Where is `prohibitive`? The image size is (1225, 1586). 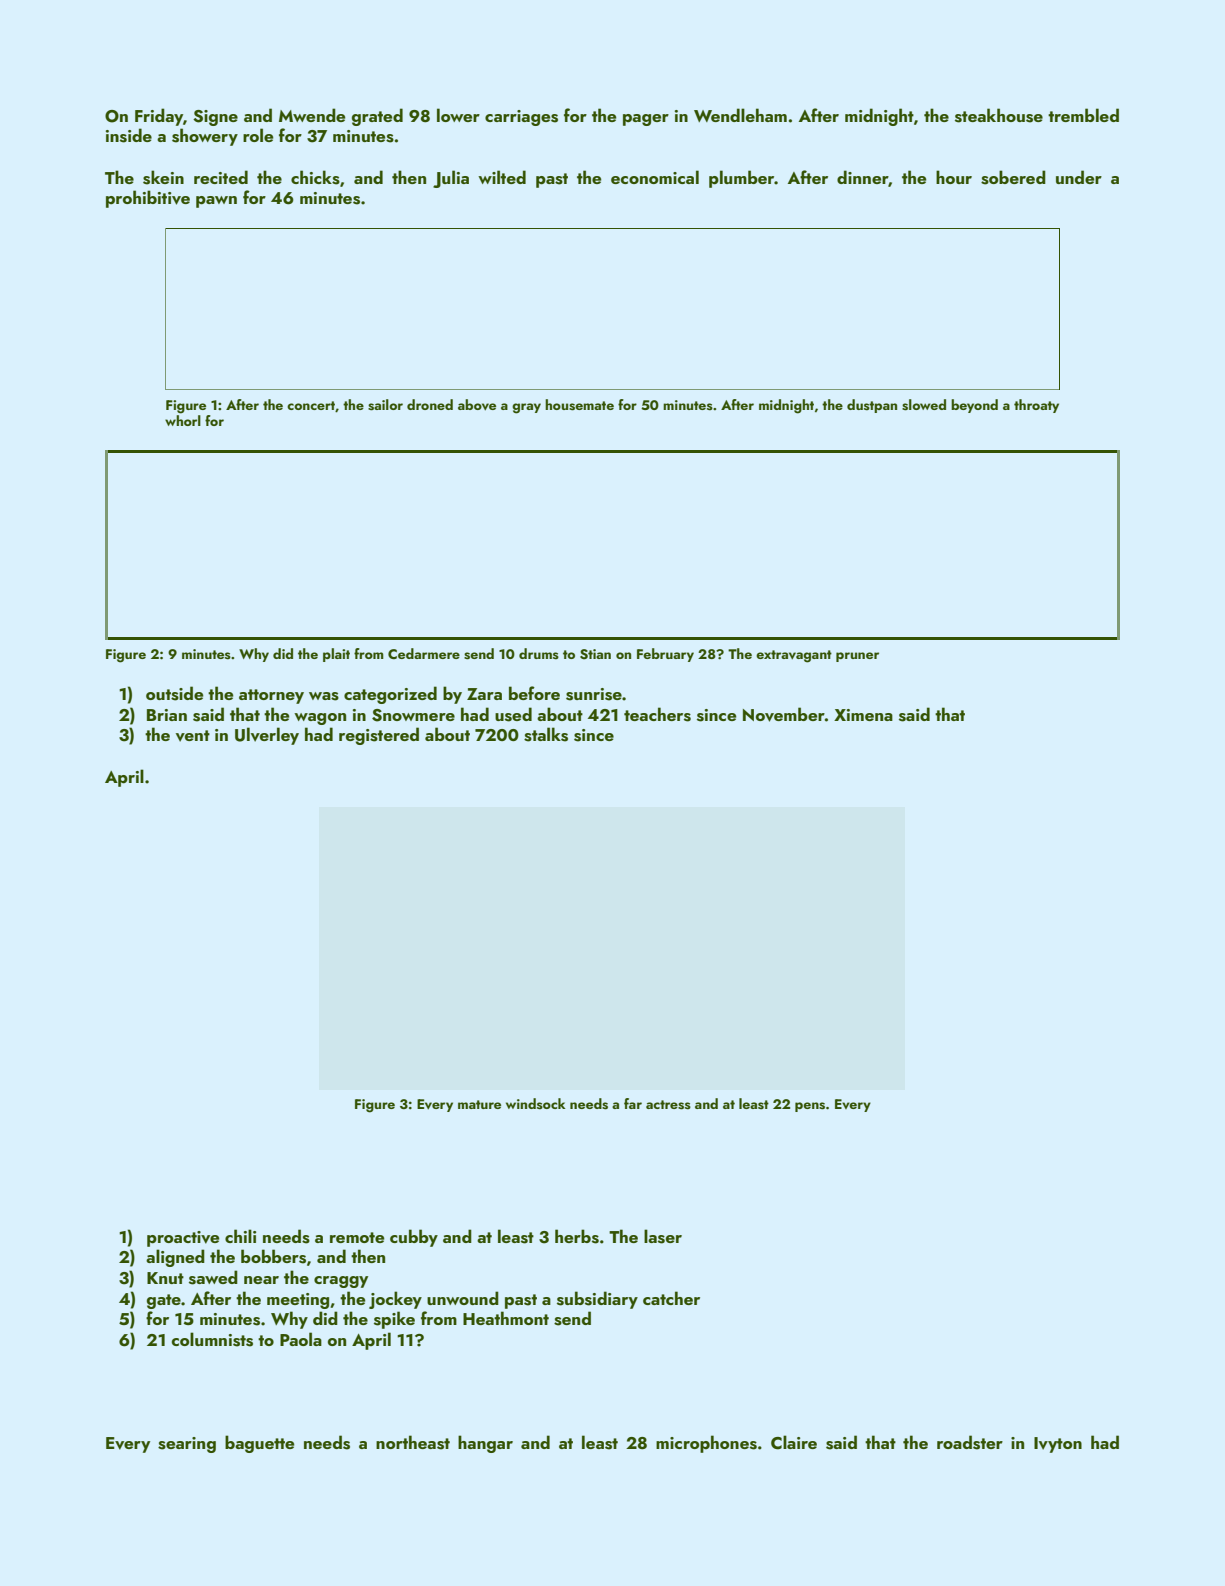 prohibitive is located at coordinates (148, 199).
